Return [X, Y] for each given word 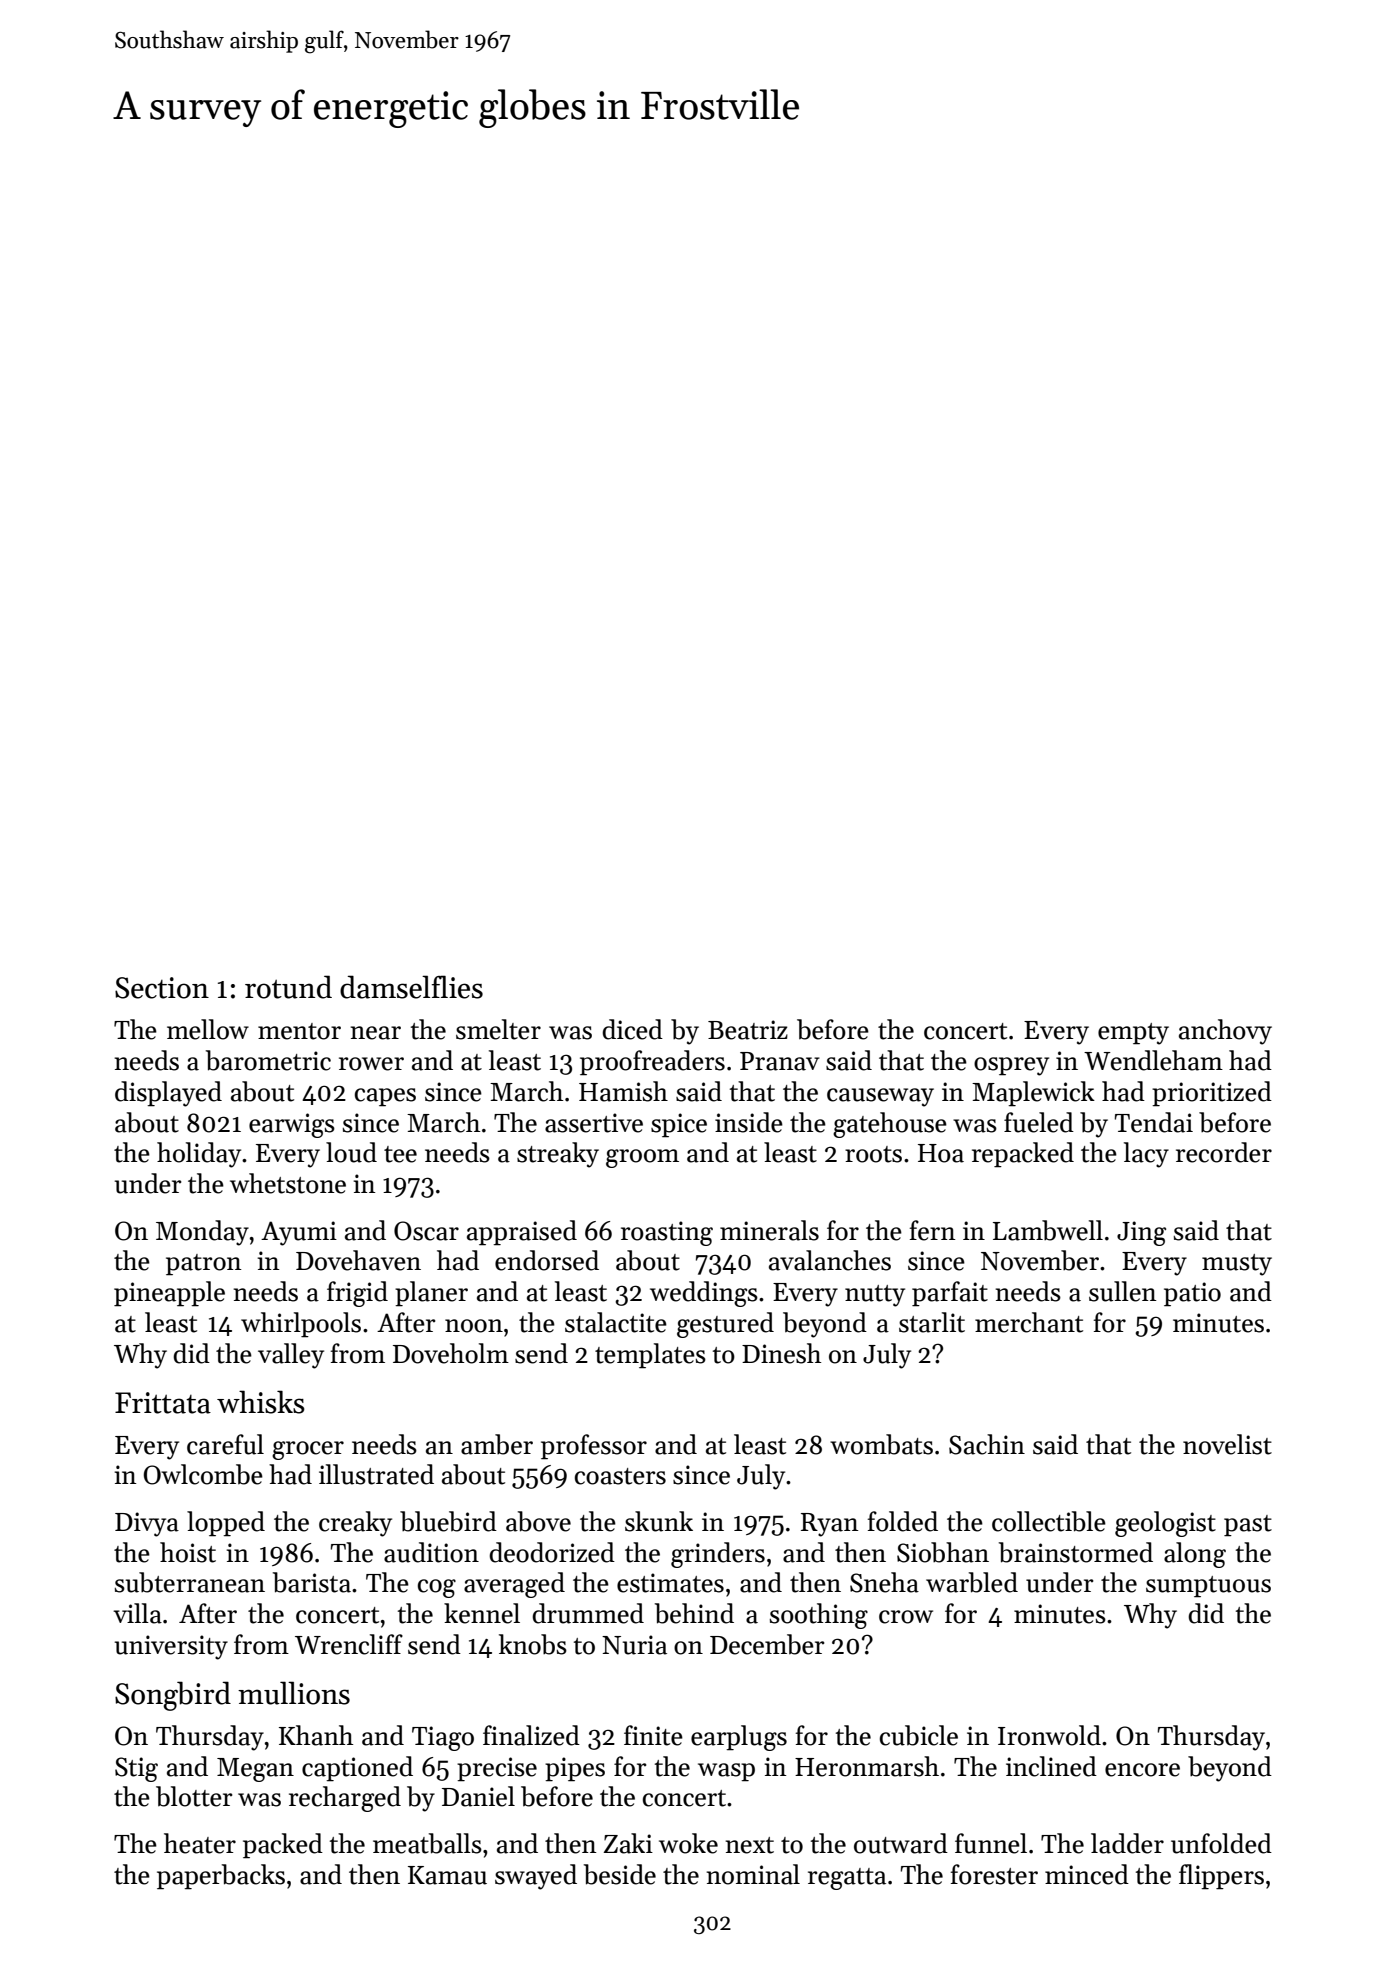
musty [1237, 1265]
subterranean [190, 1582]
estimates [670, 1583]
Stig [136, 1769]
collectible [1049, 1521]
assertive [594, 1123]
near [375, 1033]
